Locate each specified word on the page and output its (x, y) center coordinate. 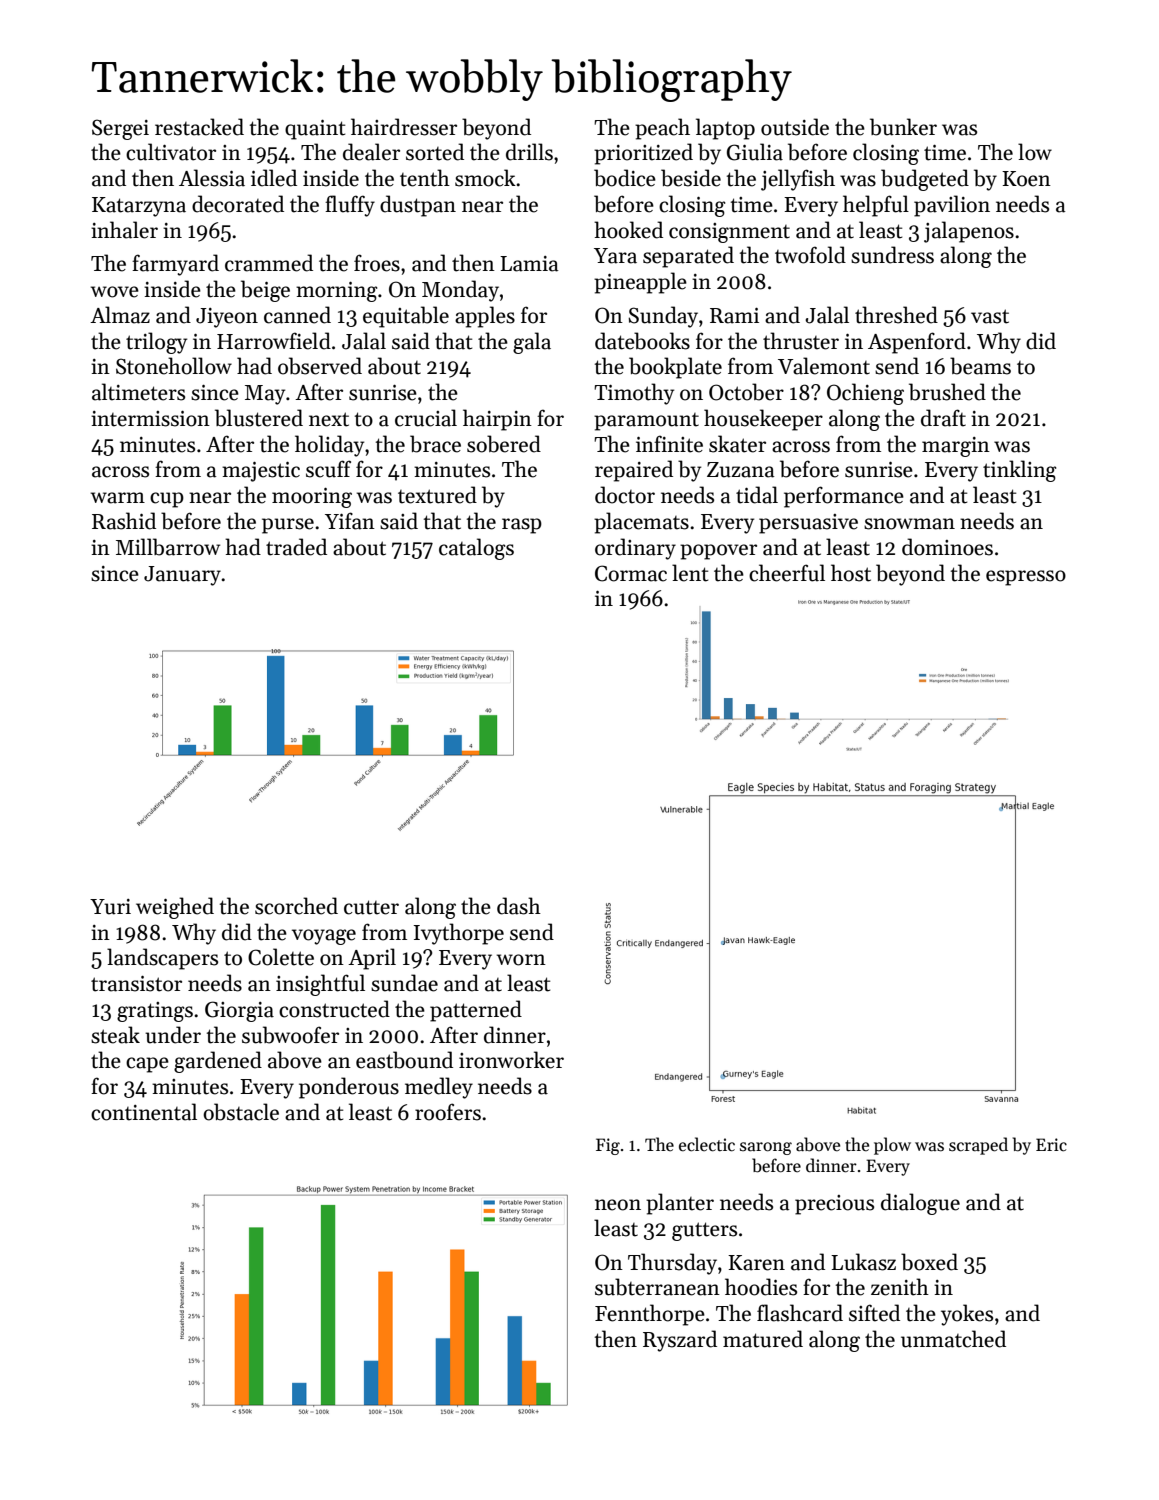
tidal (757, 495)
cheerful (787, 573)
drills (529, 152)
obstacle (241, 1112)
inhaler (124, 230)
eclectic (707, 1144)
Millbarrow (168, 547)
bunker (903, 127)
